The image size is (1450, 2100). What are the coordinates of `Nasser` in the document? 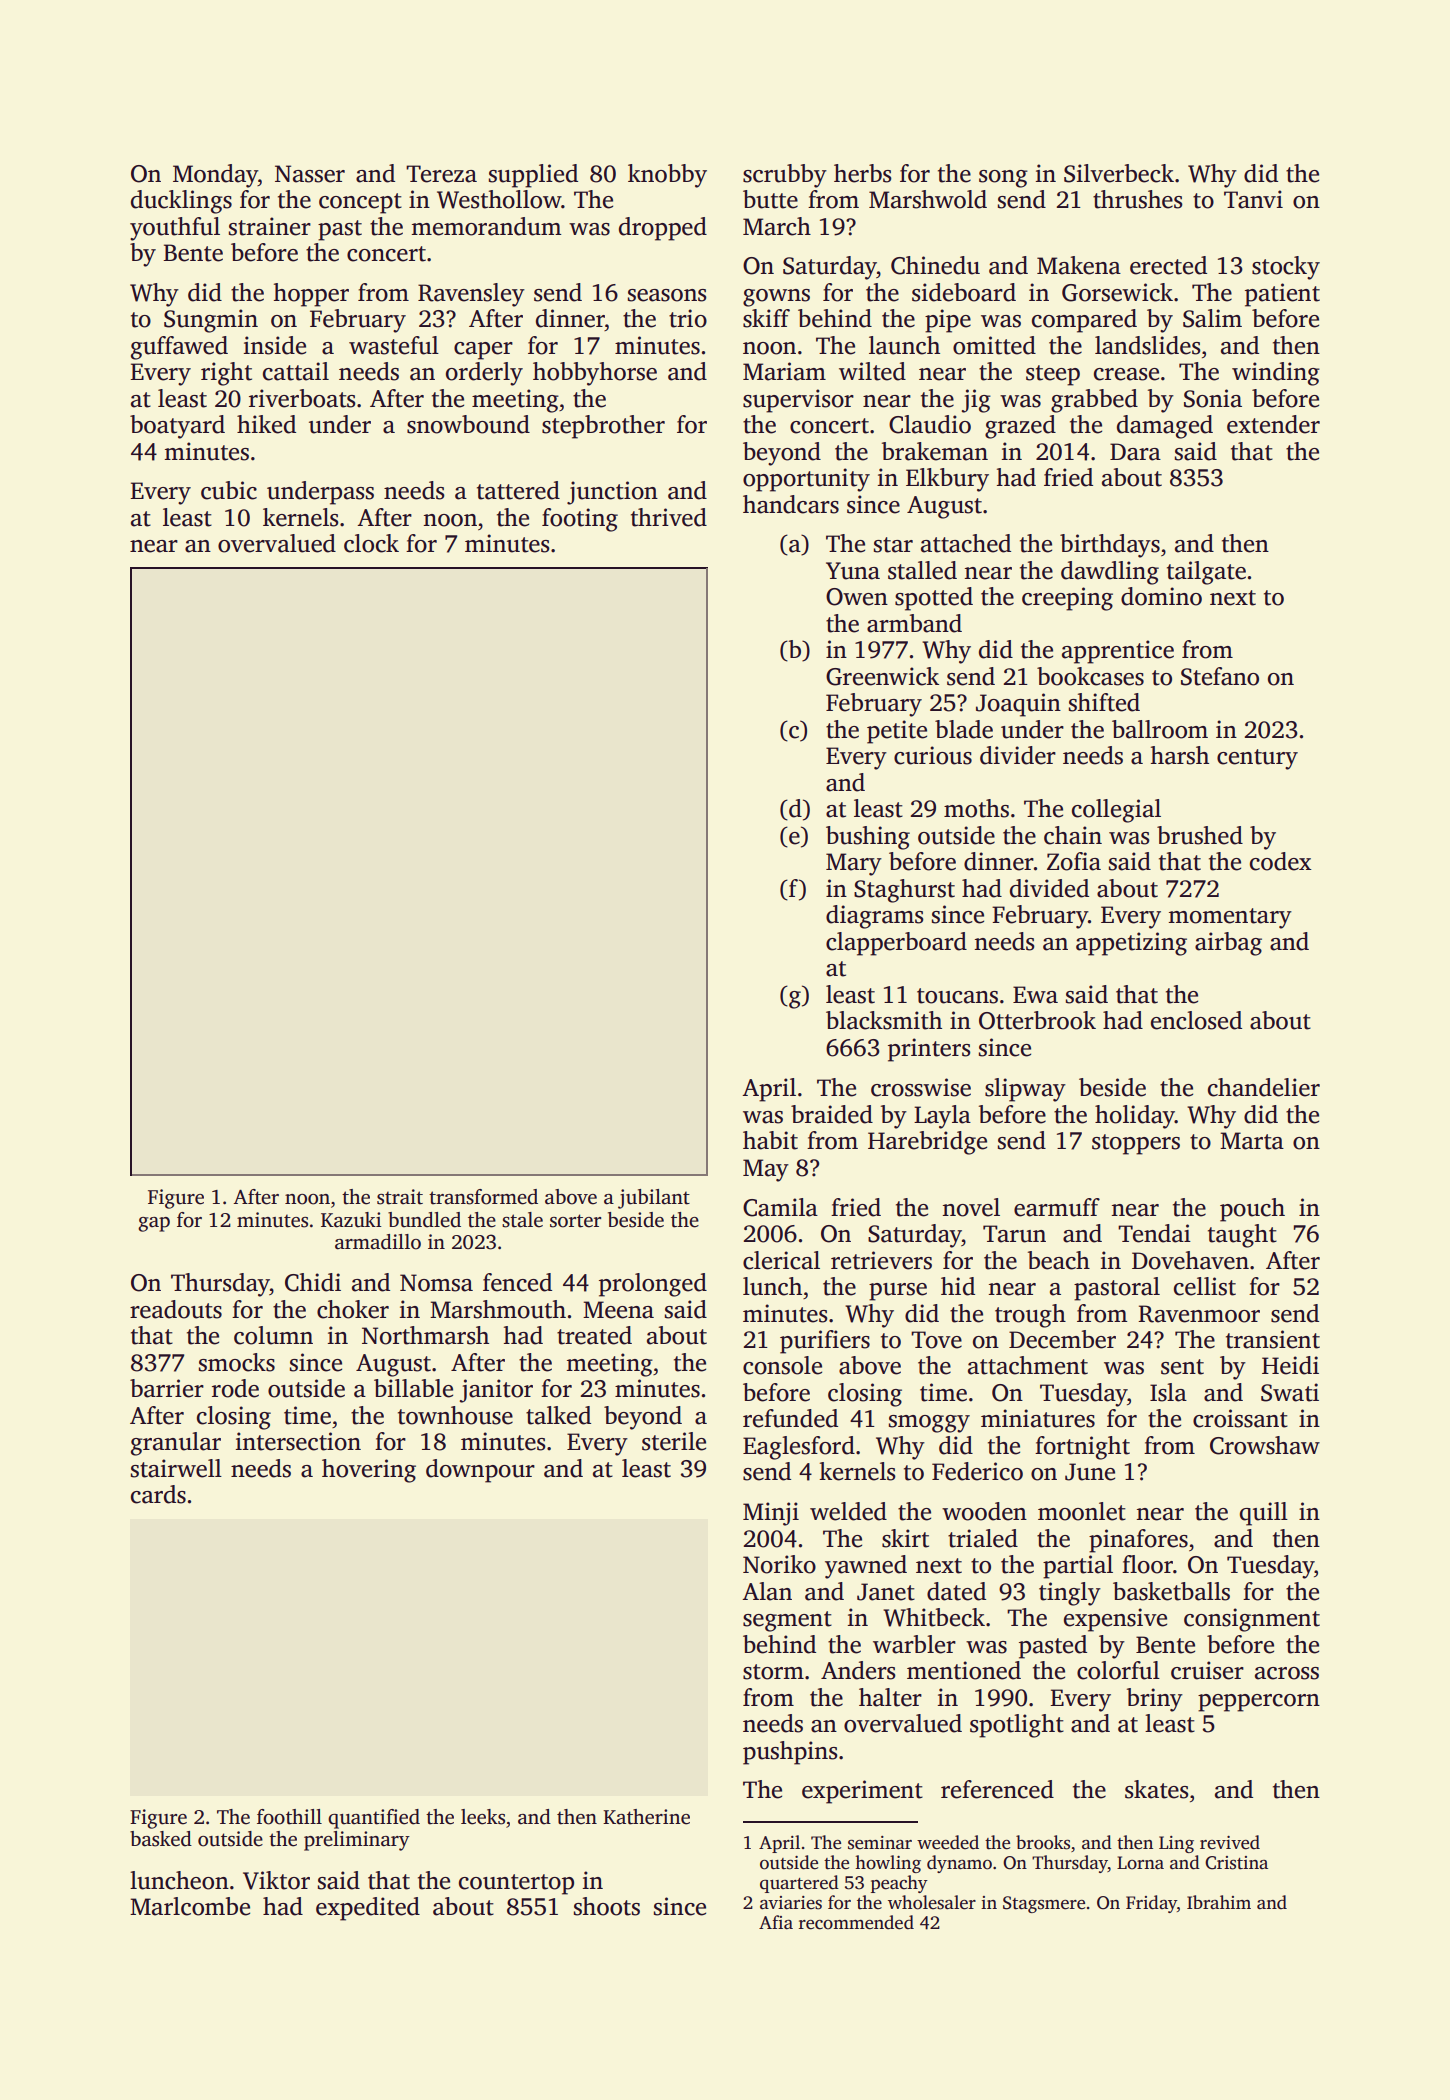 It's located at (310, 174).
